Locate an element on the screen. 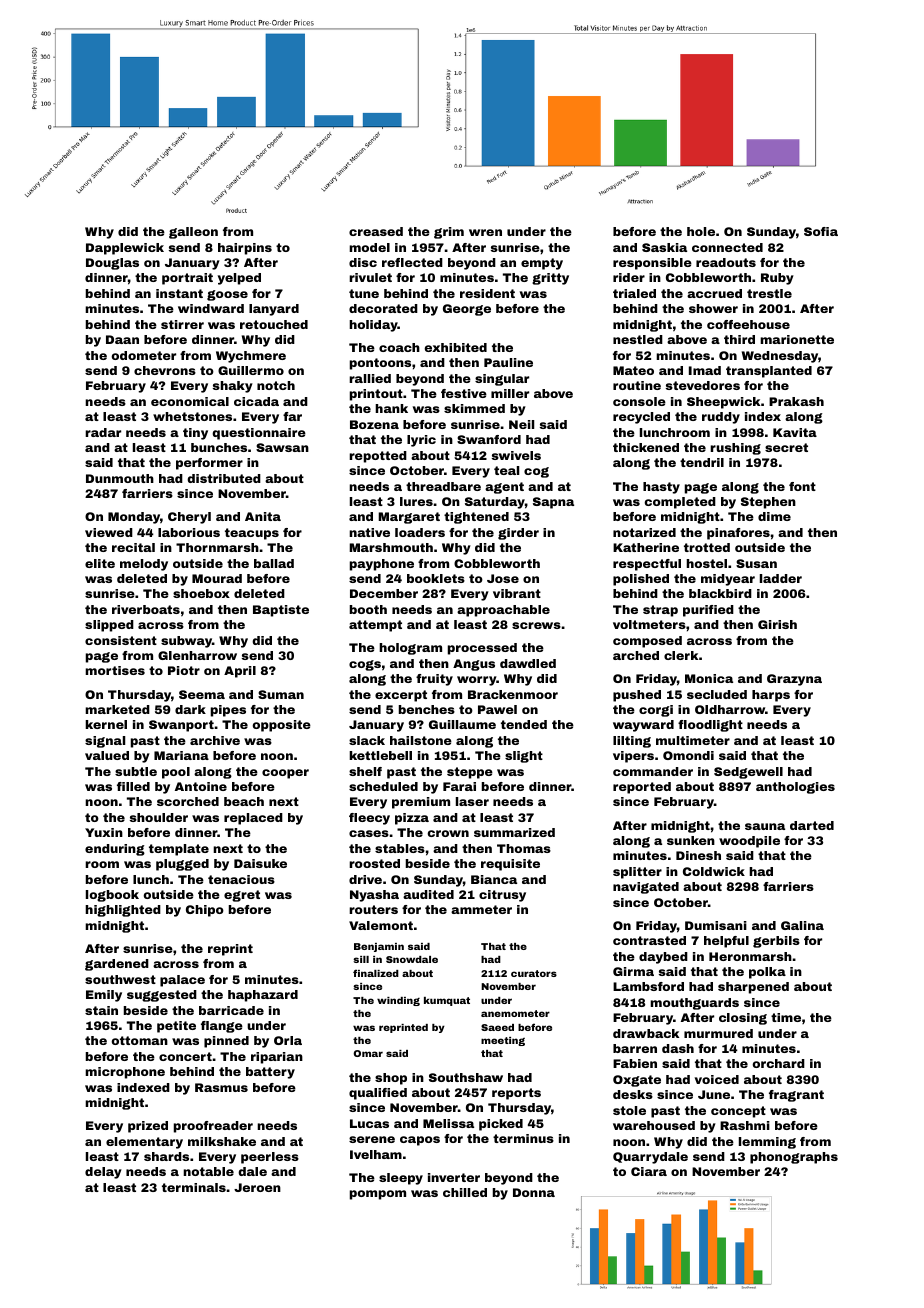 This screenshot has height=1308, width=924. gritty is located at coordinates (550, 279).
